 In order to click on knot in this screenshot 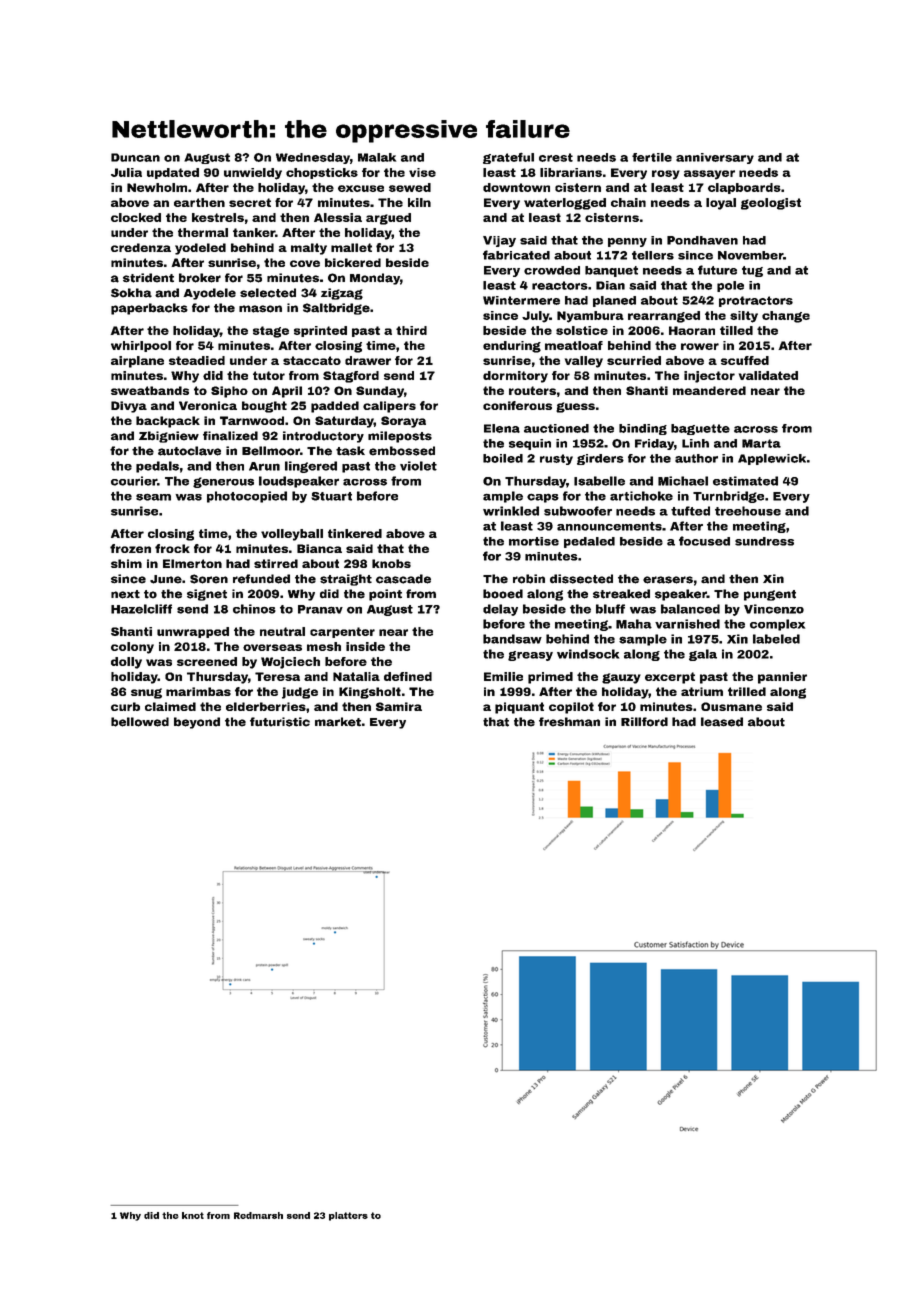, I will do `click(193, 1215)`.
